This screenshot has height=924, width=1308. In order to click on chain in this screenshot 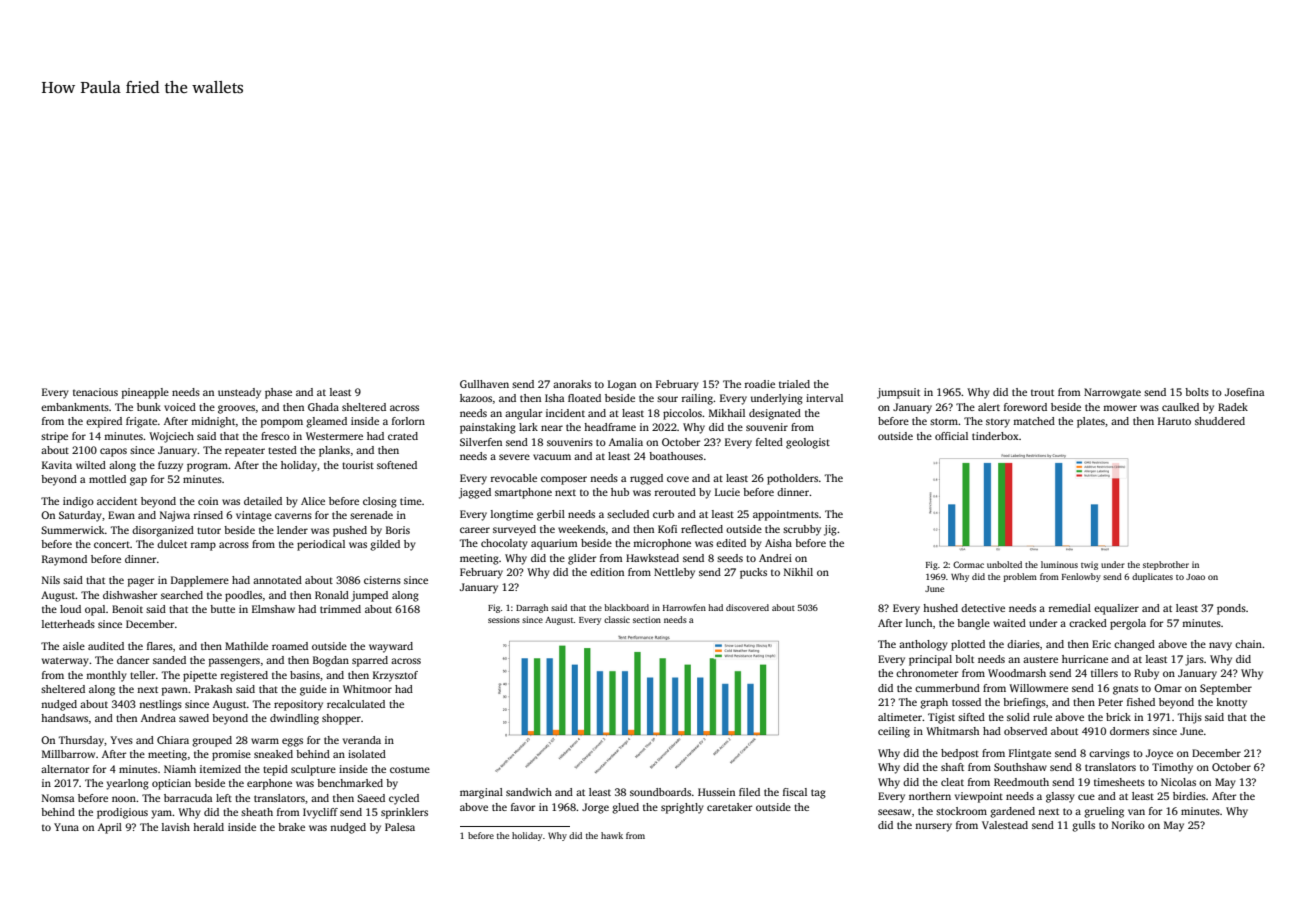, I will do `click(1248, 644)`.
